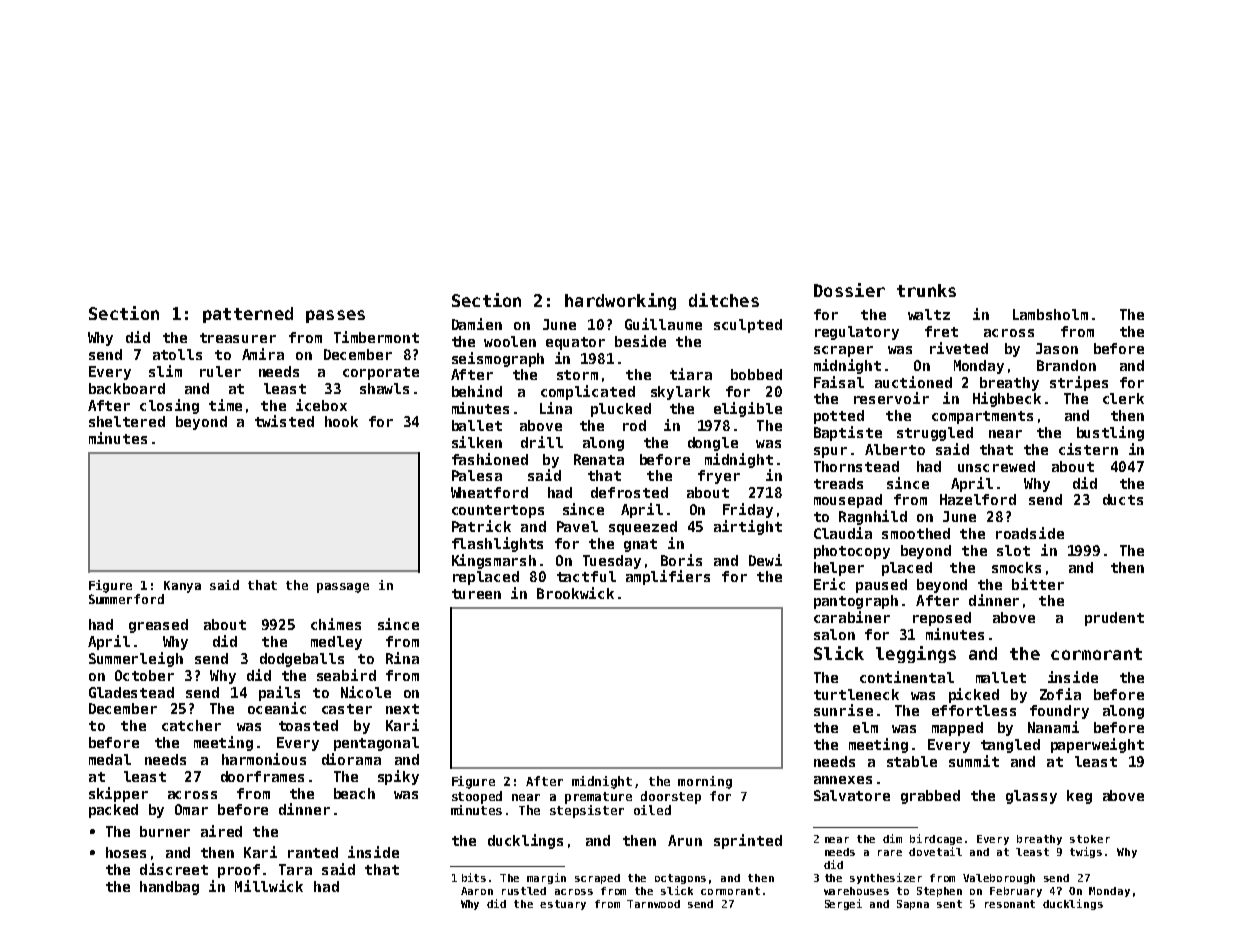  Describe the element at coordinates (834, 634) in the page. I see `salon` at that location.
